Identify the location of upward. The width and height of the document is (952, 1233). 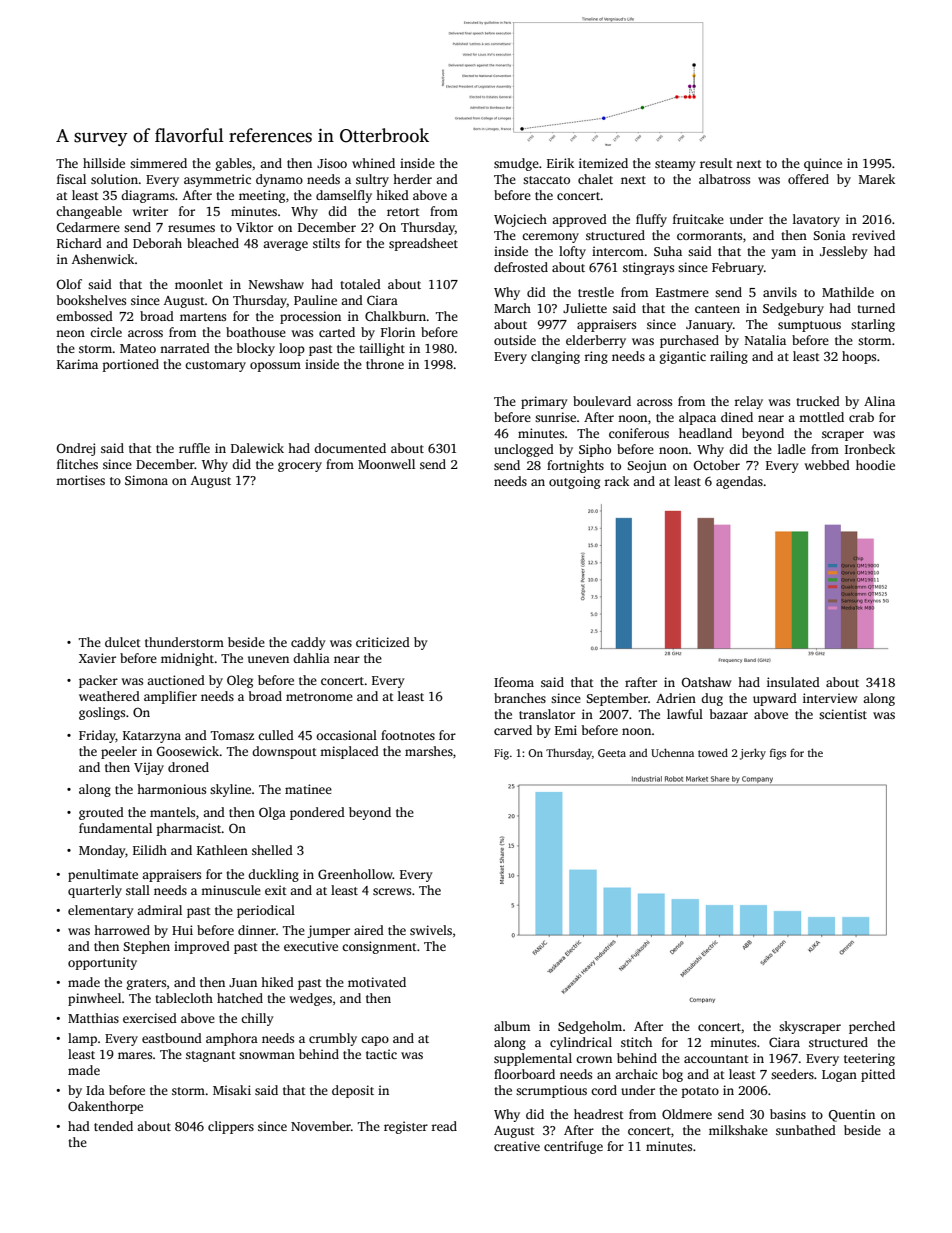
(775, 699).
